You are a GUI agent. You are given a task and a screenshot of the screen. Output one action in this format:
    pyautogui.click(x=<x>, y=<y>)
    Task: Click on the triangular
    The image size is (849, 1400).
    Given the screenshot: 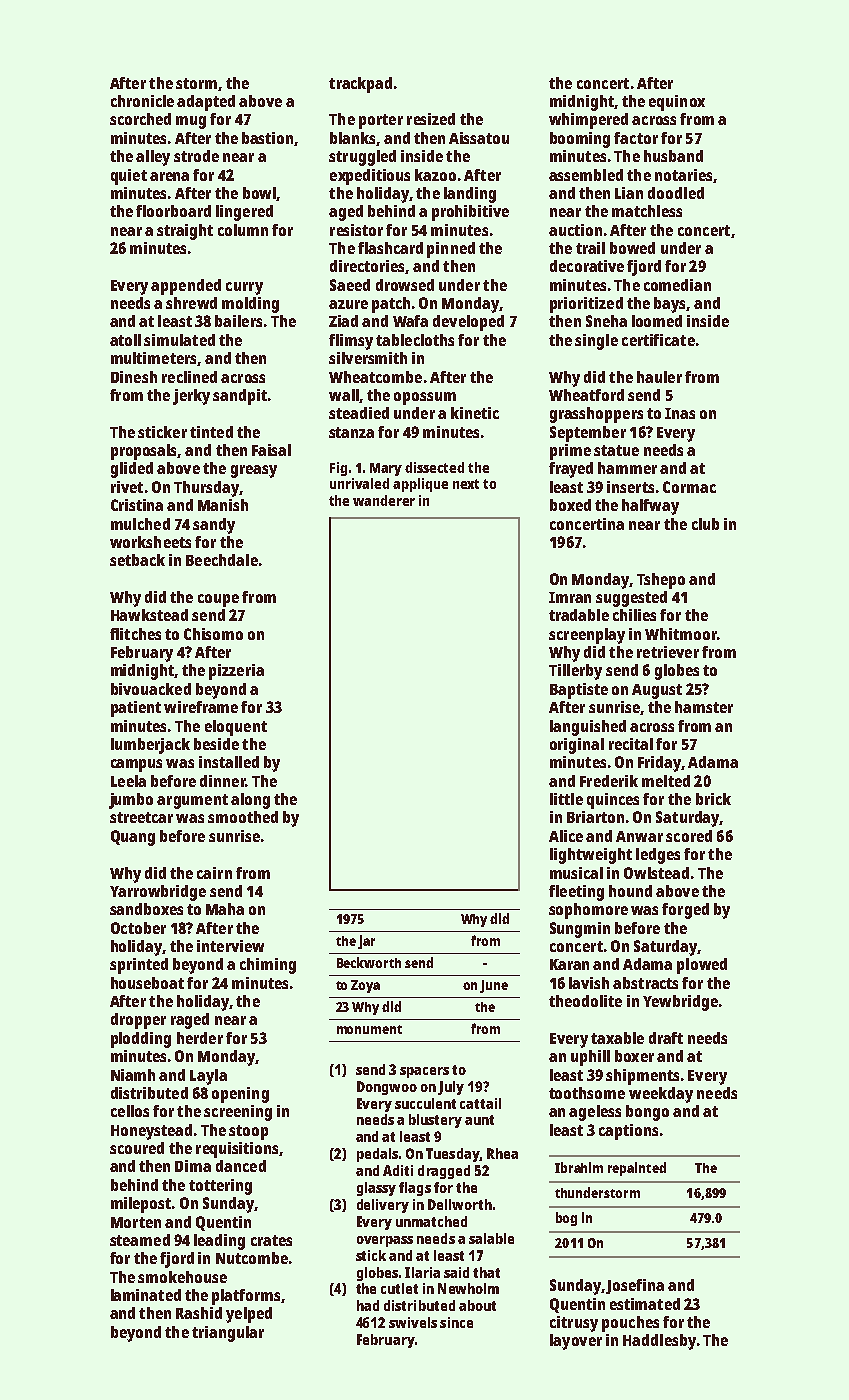 What is the action you would take?
    pyautogui.click(x=228, y=1334)
